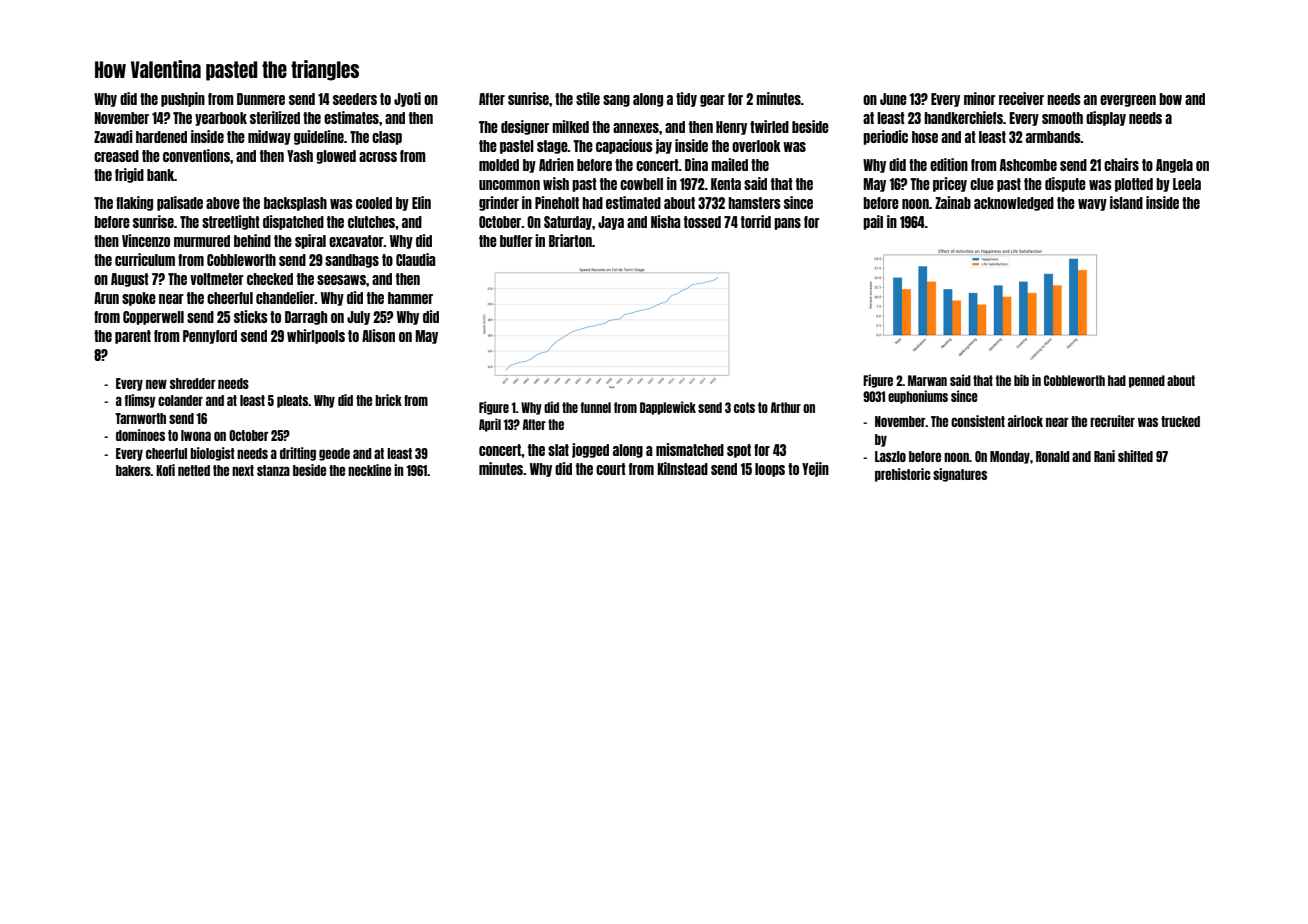 The width and height of the document is (1308, 924). Describe the element at coordinates (570, 240) in the document. I see `Briarton` at that location.
